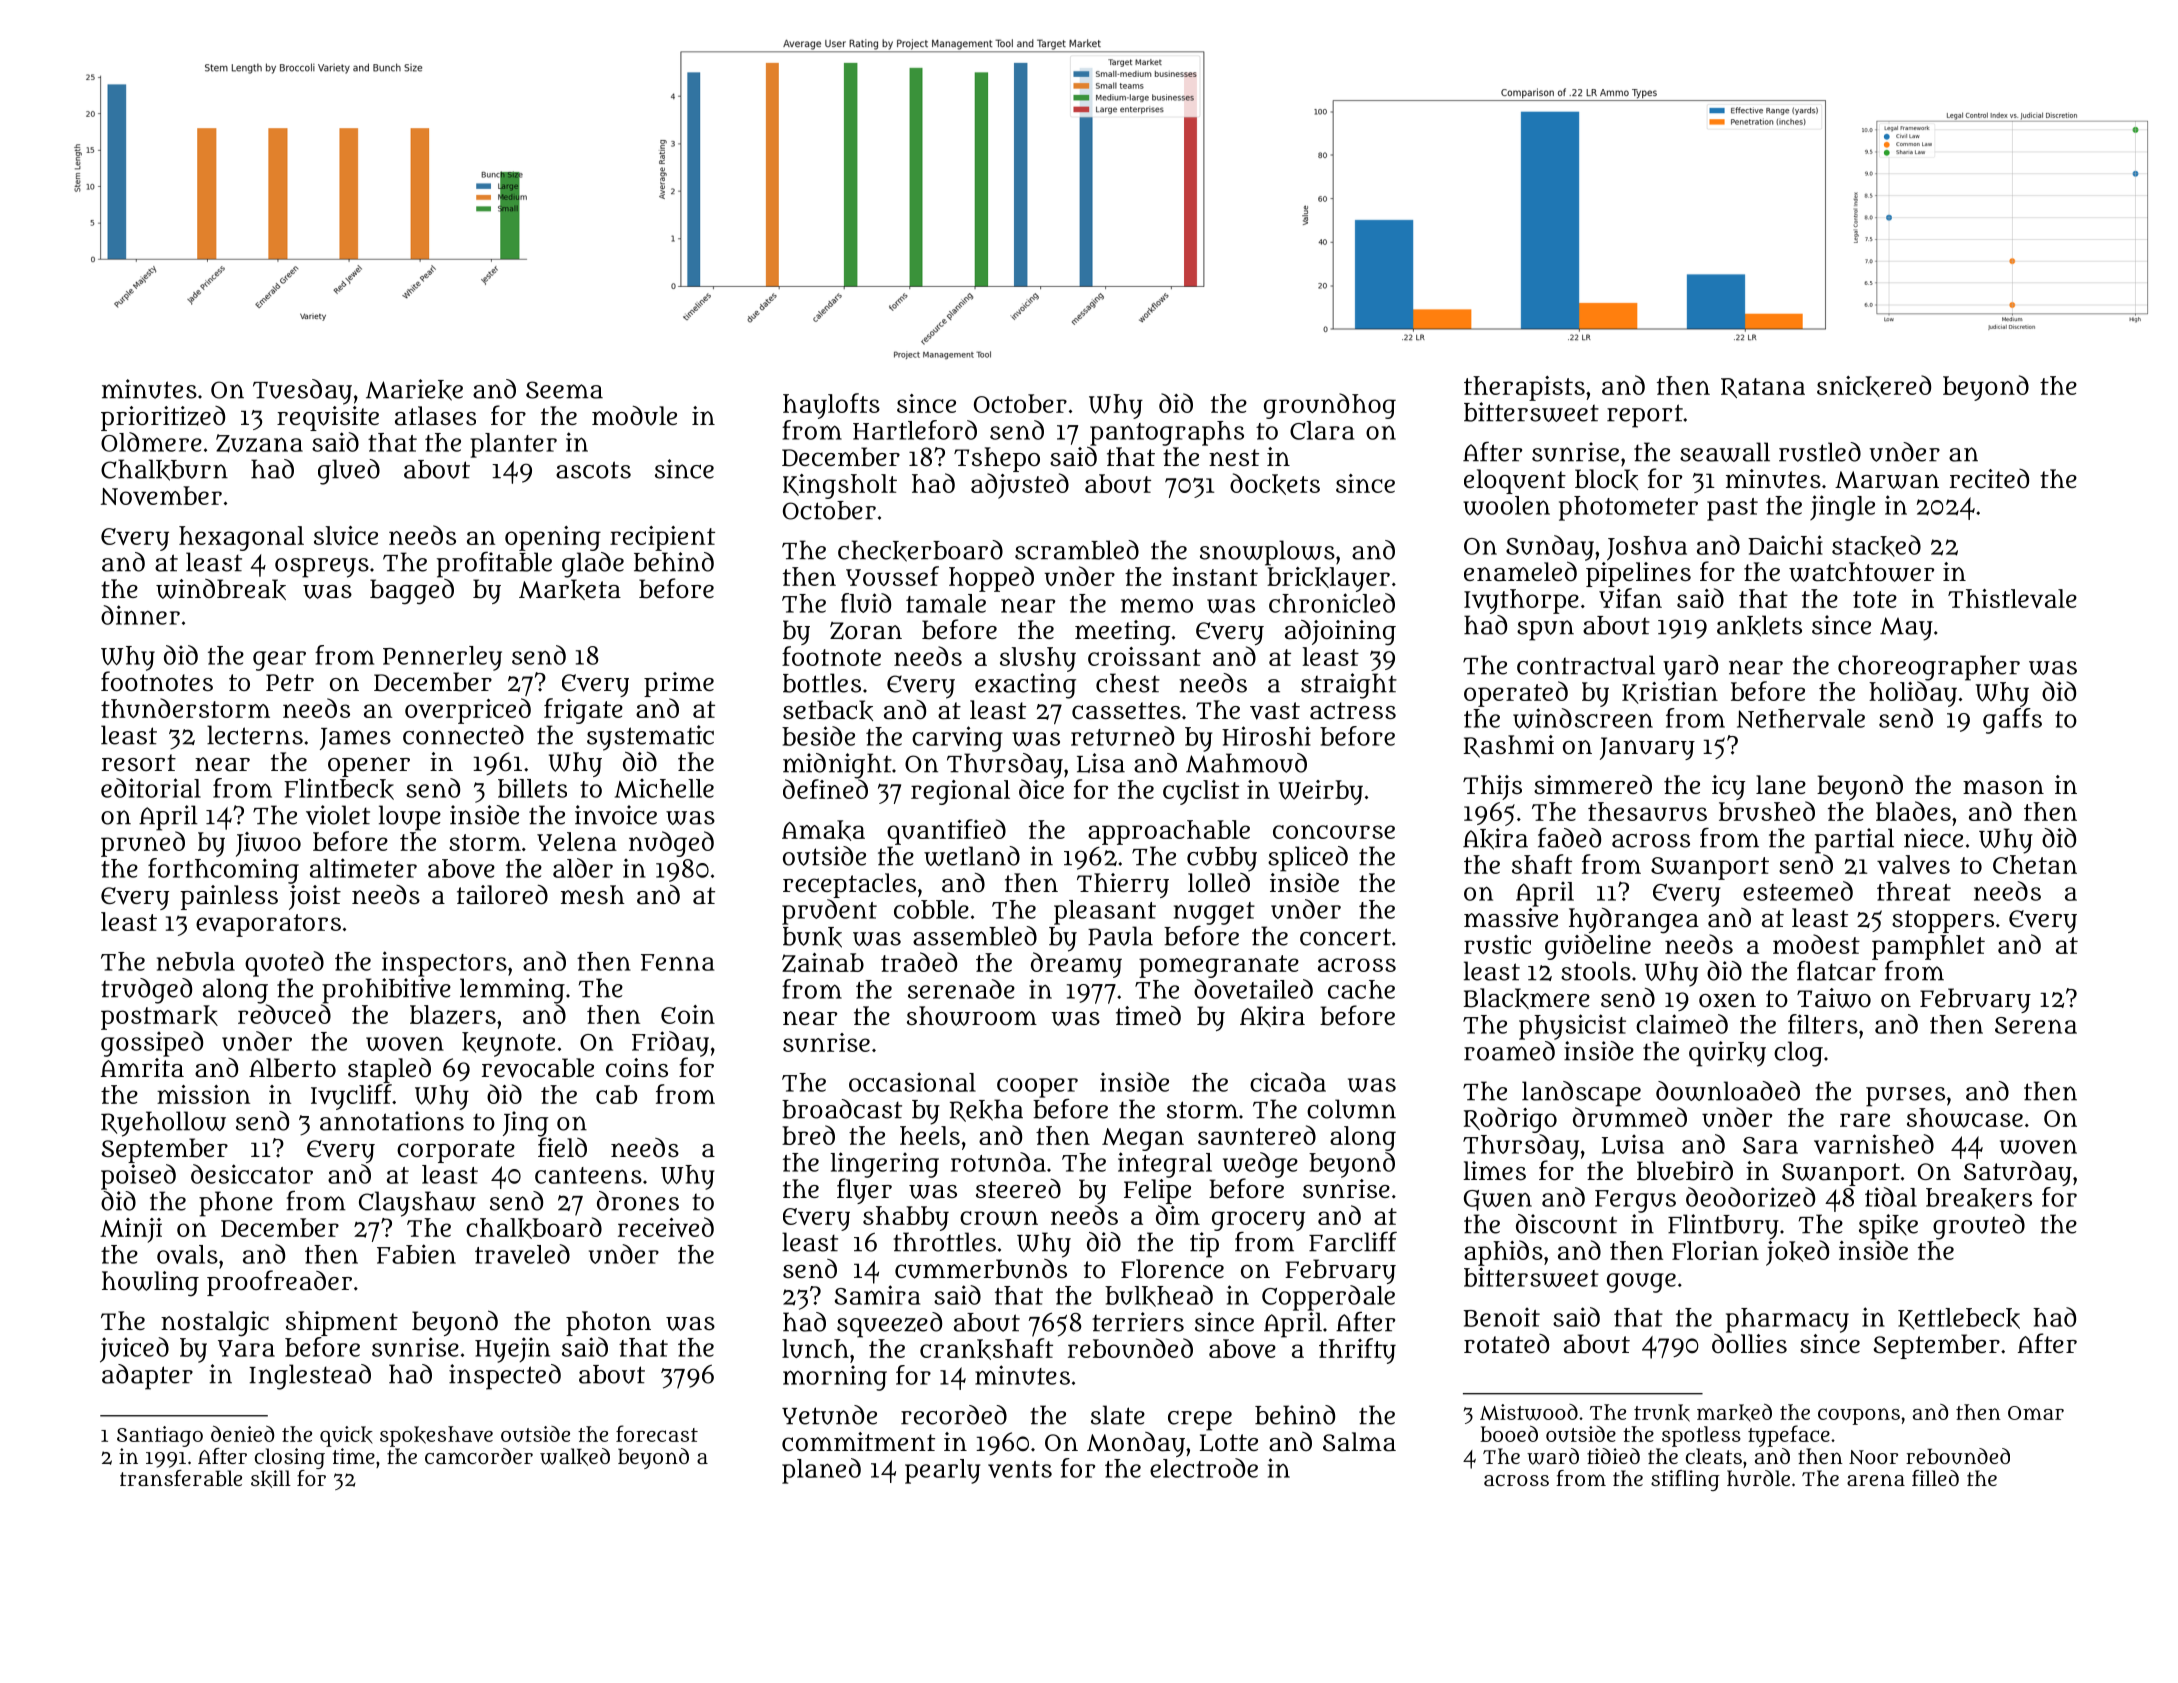  I want to click on cyclist, so click(1201, 792).
